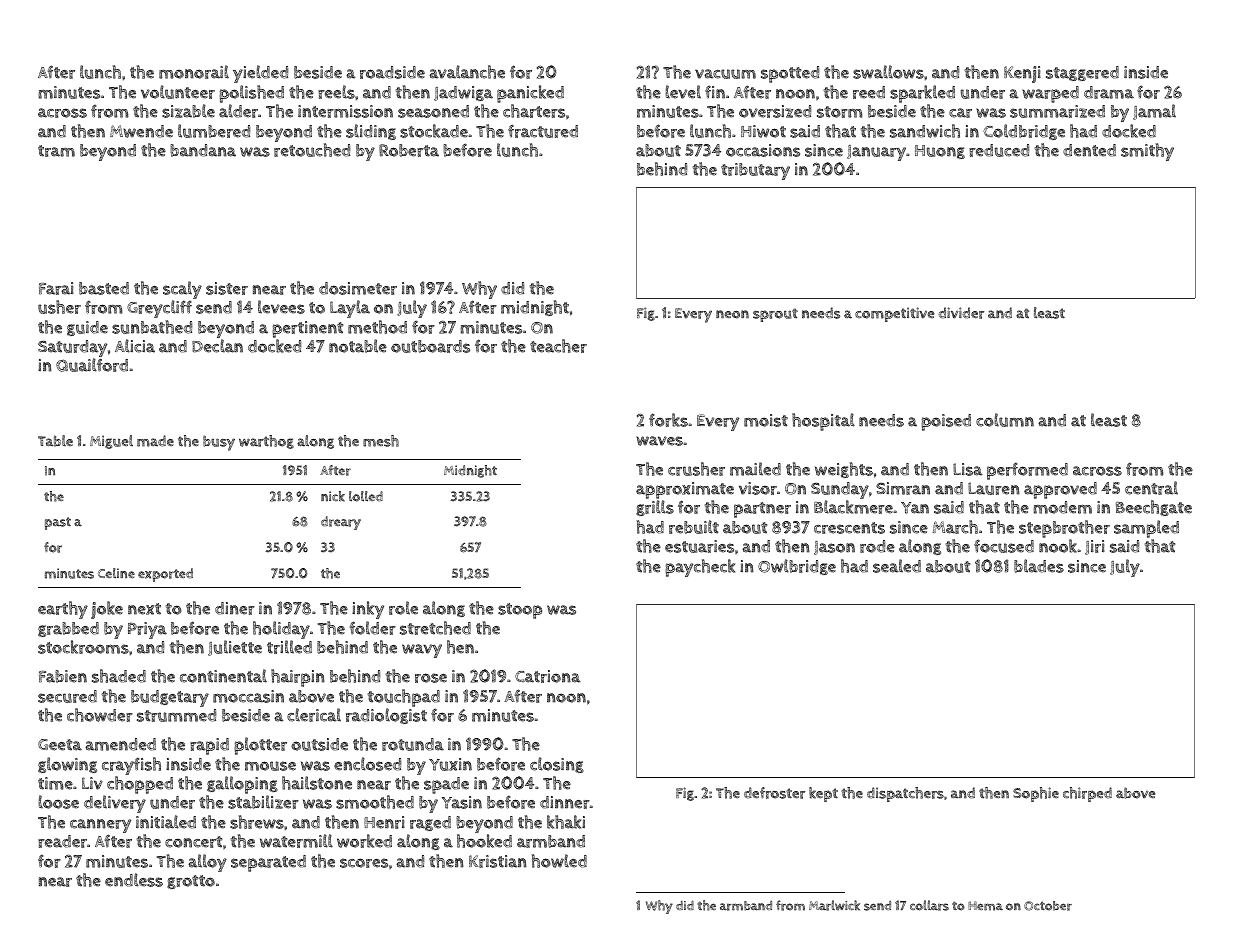  Describe the element at coordinates (194, 72) in the image. I see `monorail` at that location.
